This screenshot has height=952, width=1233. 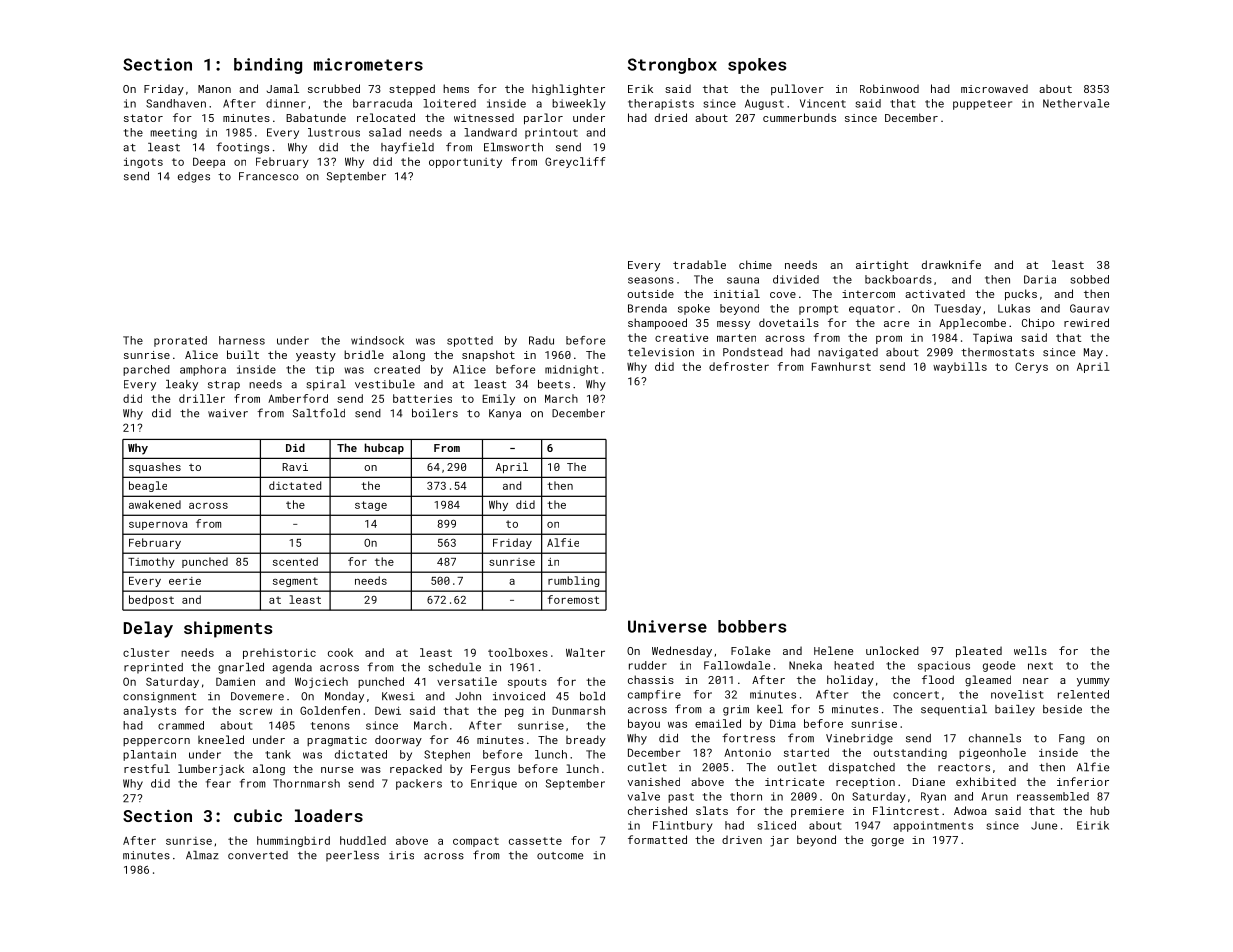 I want to click on Cerys, so click(x=1031, y=367).
